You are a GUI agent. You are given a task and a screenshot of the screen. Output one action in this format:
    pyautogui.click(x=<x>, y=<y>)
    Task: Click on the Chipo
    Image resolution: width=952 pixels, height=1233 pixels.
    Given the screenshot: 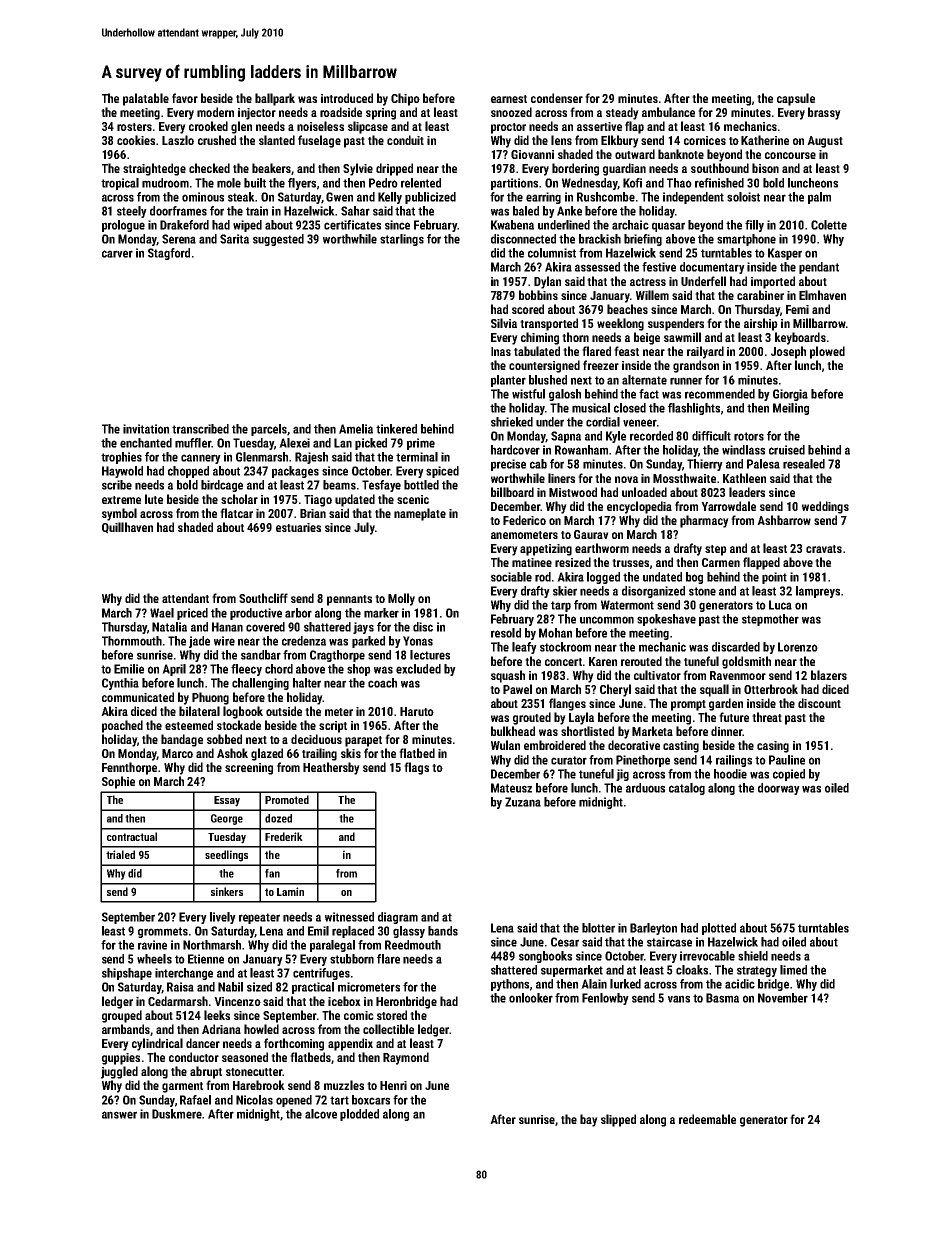 What is the action you would take?
    pyautogui.click(x=405, y=99)
